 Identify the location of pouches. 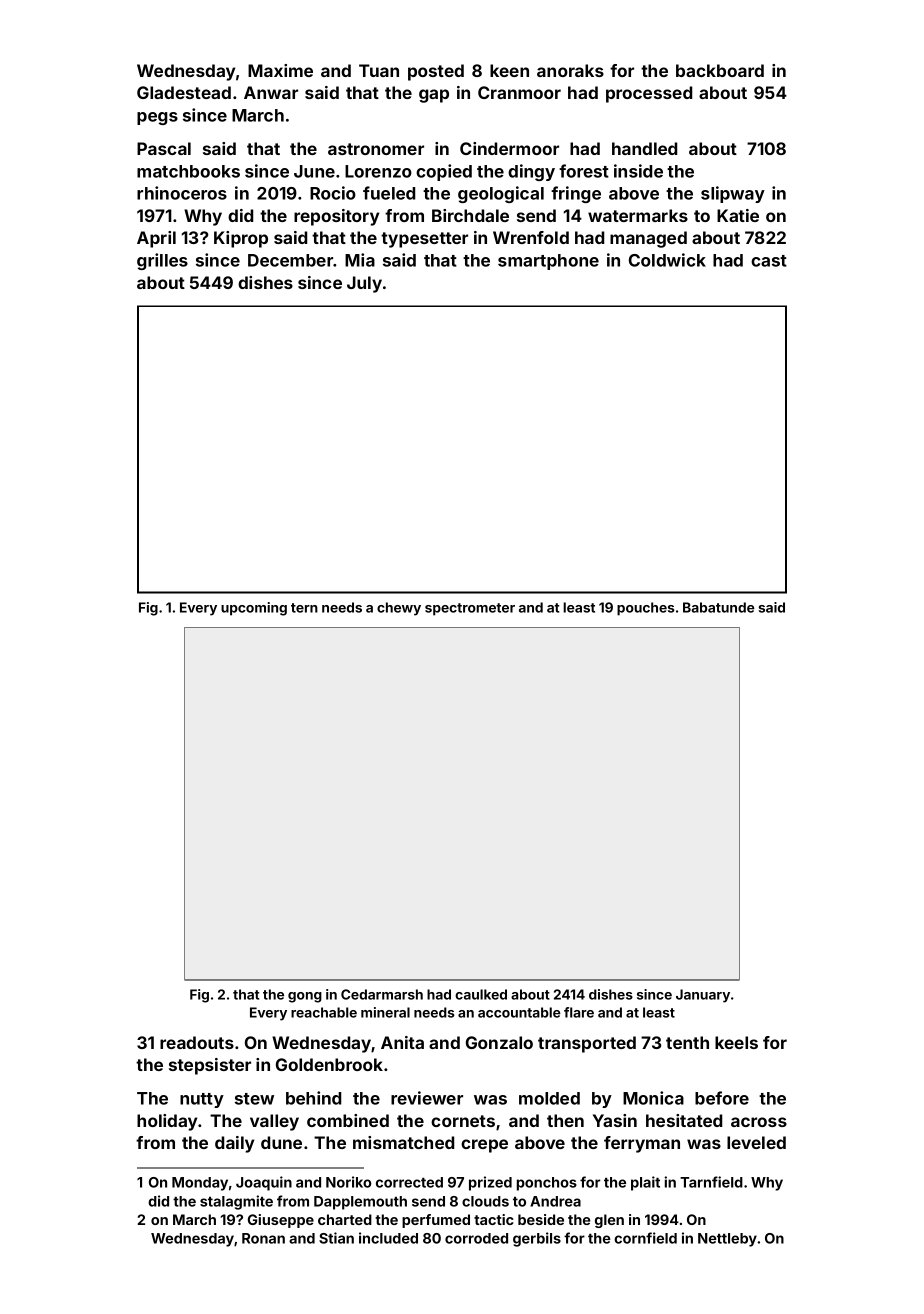
(646, 609).
